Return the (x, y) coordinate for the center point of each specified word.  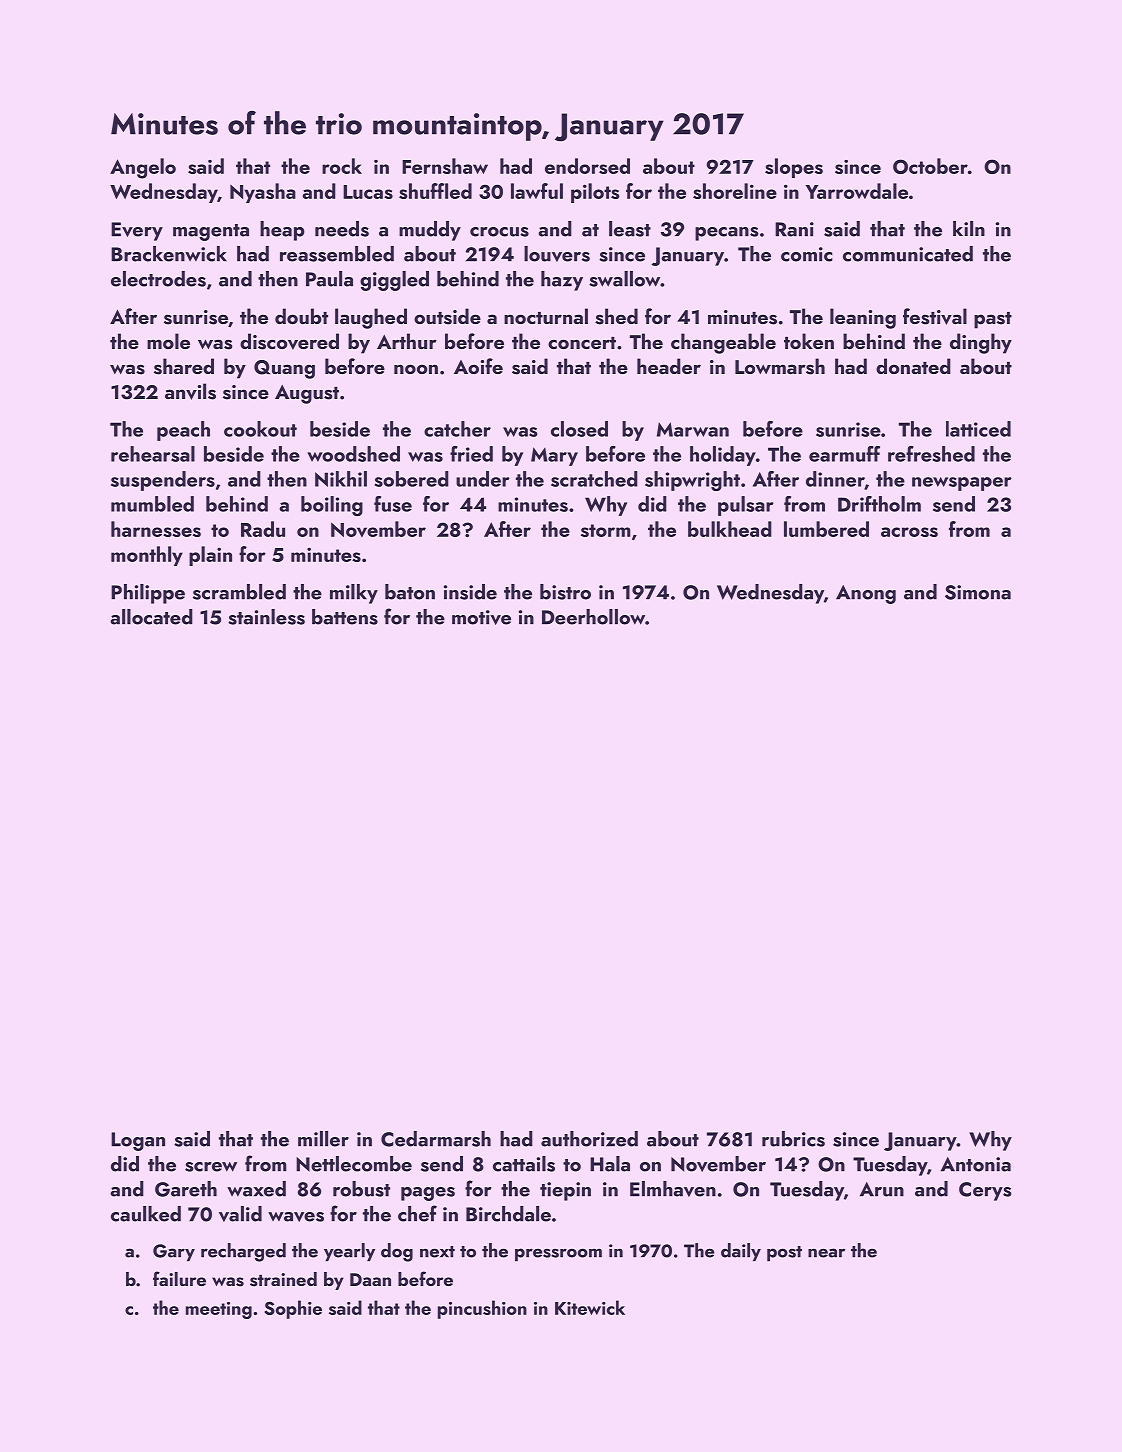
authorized (589, 1139)
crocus (499, 232)
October (930, 166)
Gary (174, 1252)
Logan (138, 1141)
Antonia (976, 1164)
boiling (332, 506)
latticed (978, 429)
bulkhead (730, 529)
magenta (211, 232)
